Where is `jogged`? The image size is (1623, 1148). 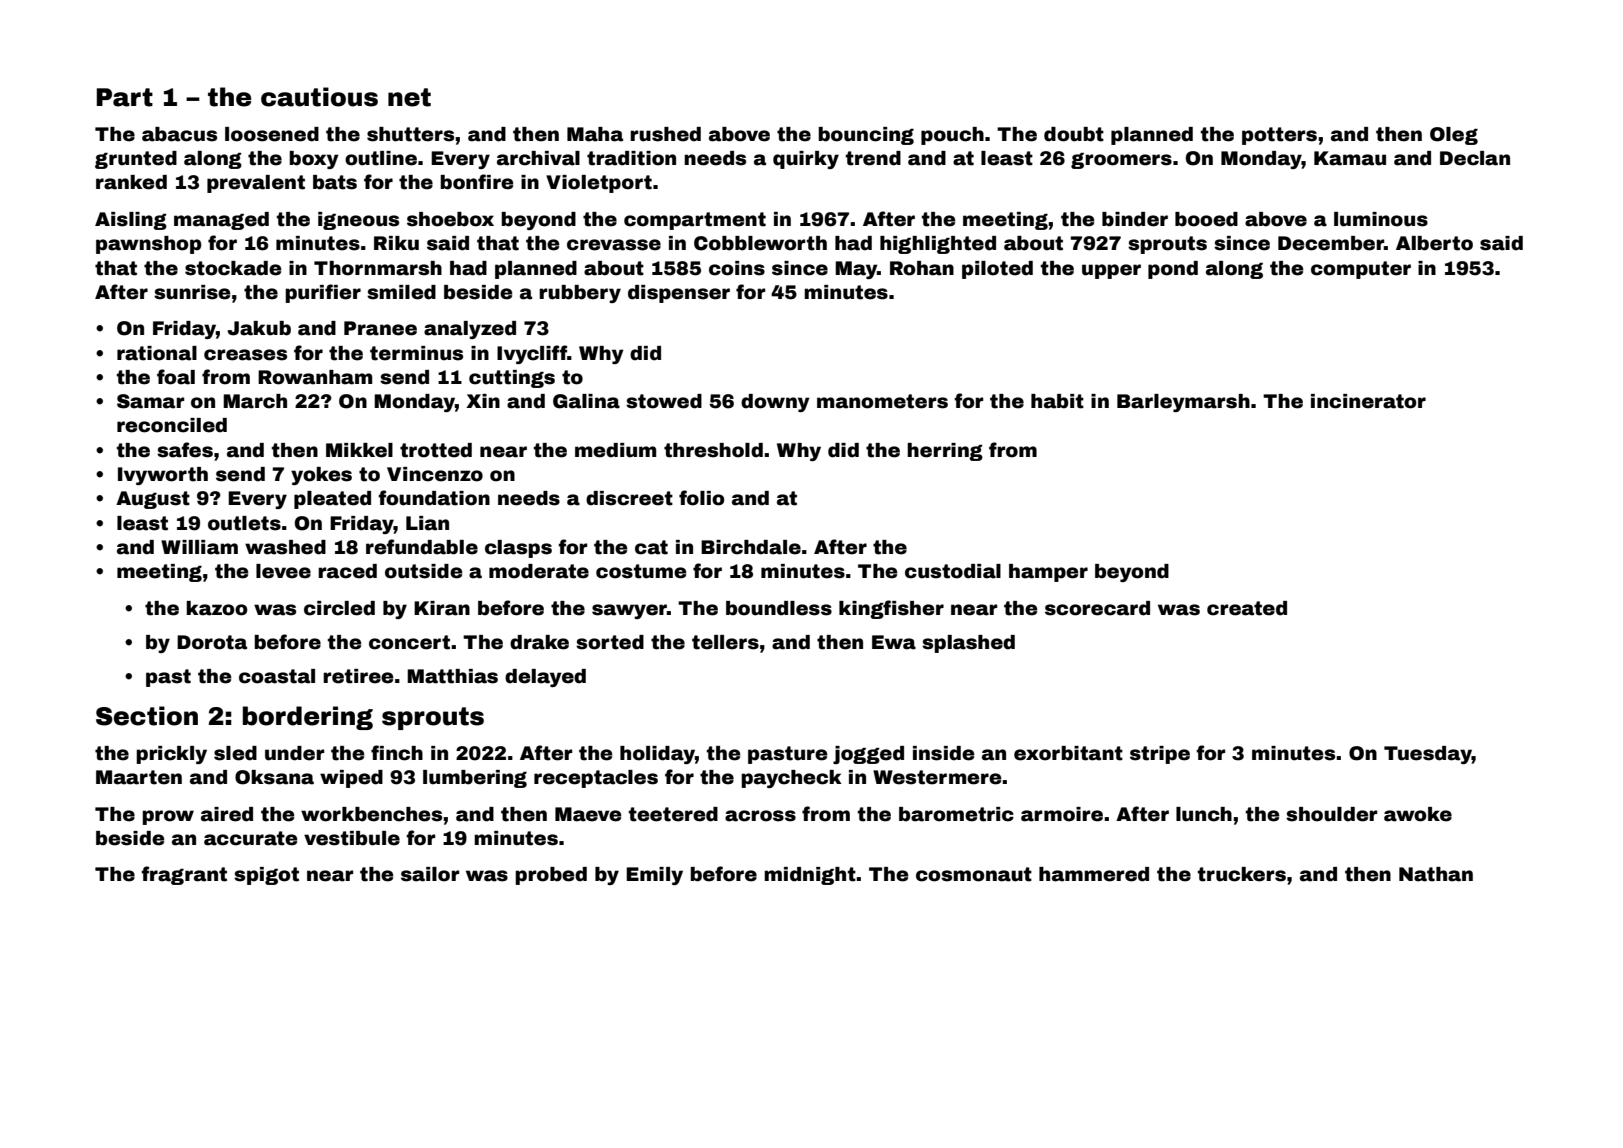 jogged is located at coordinates (868, 755).
